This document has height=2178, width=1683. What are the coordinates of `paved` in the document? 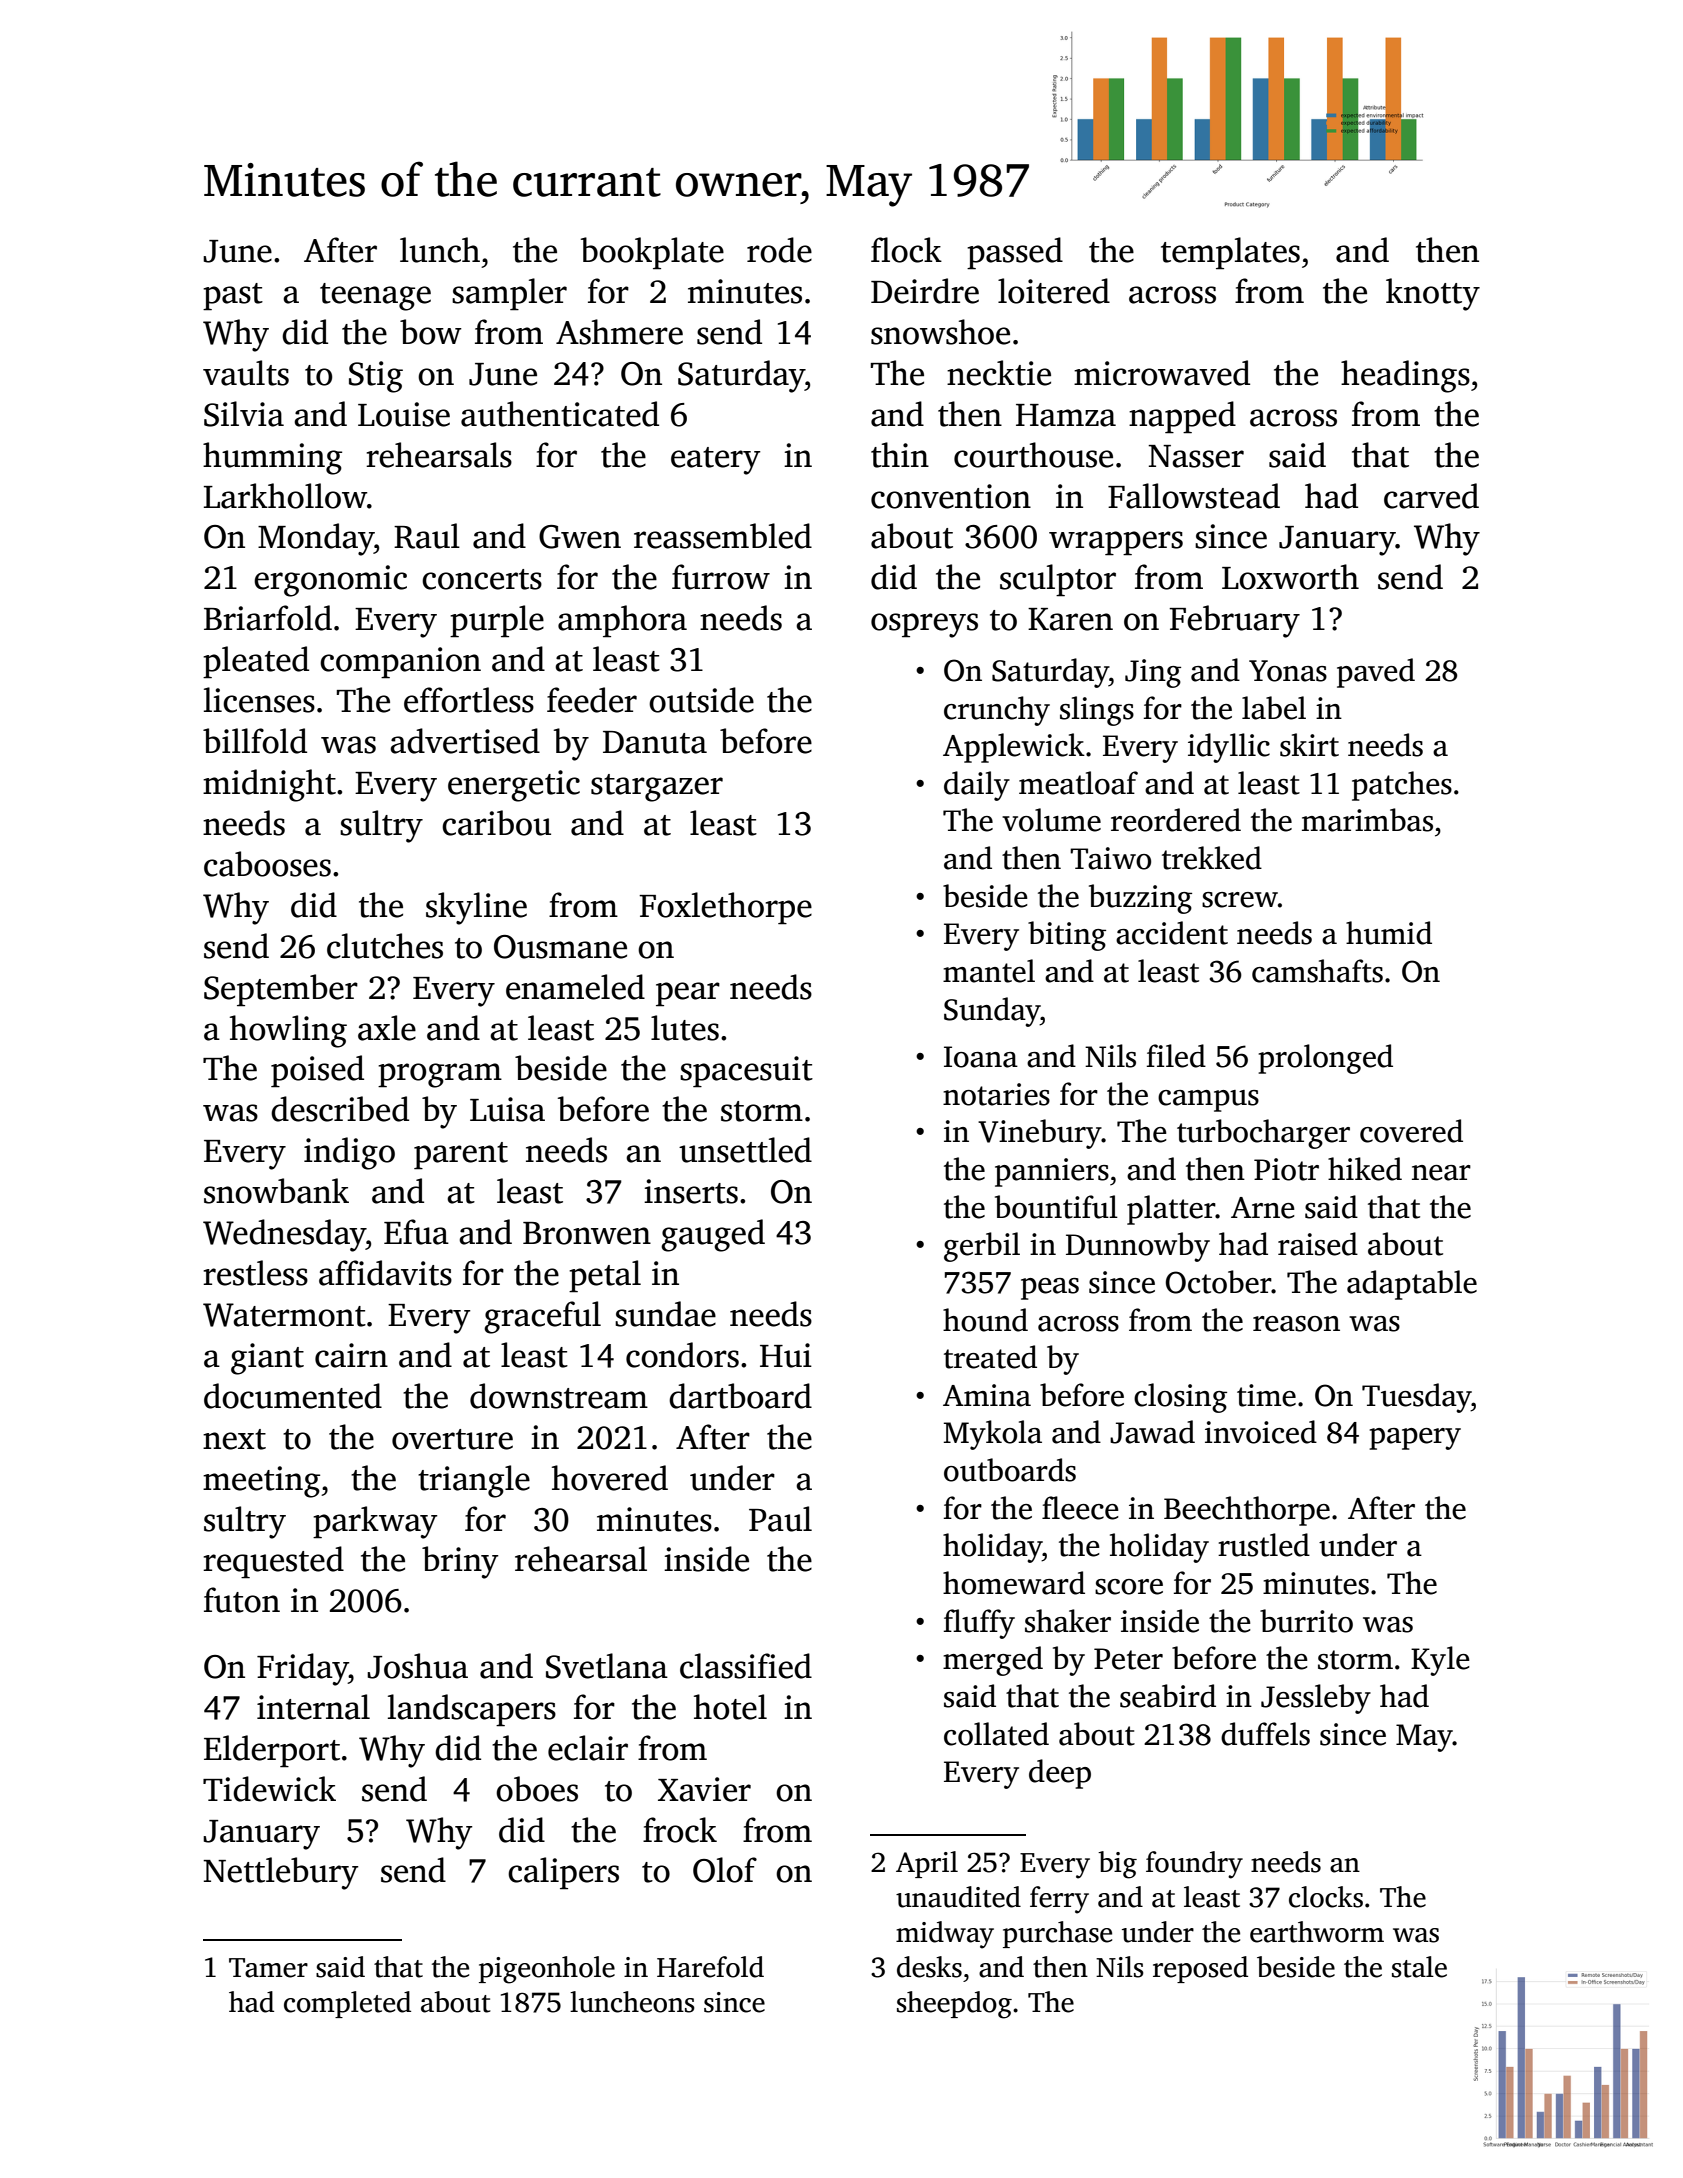 It's located at (1376, 673).
